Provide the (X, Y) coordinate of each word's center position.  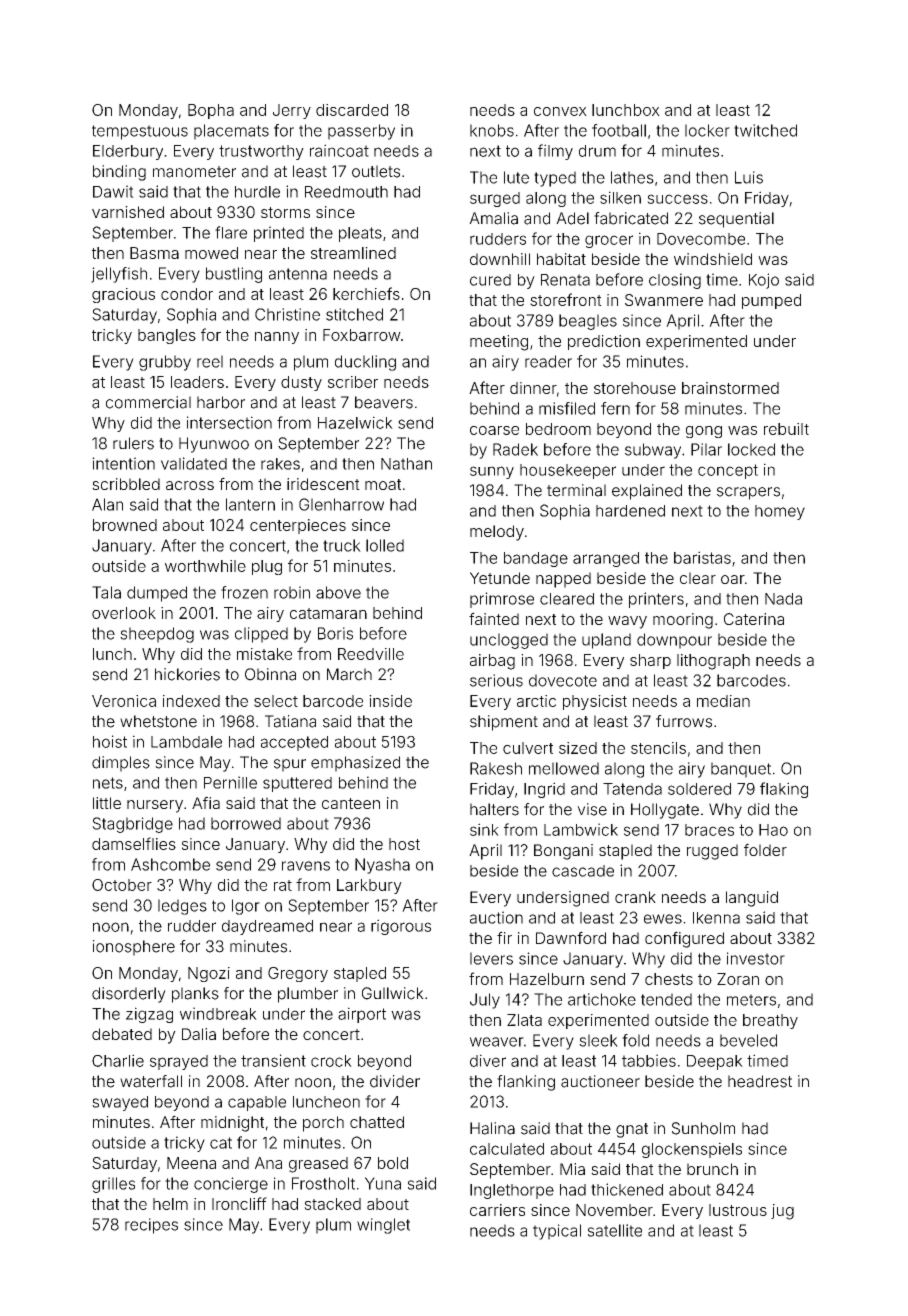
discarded (352, 110)
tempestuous (140, 132)
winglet (383, 1226)
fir (504, 937)
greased (318, 1165)
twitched (765, 130)
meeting (499, 343)
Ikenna (716, 918)
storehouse (635, 388)
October (122, 885)
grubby (165, 363)
